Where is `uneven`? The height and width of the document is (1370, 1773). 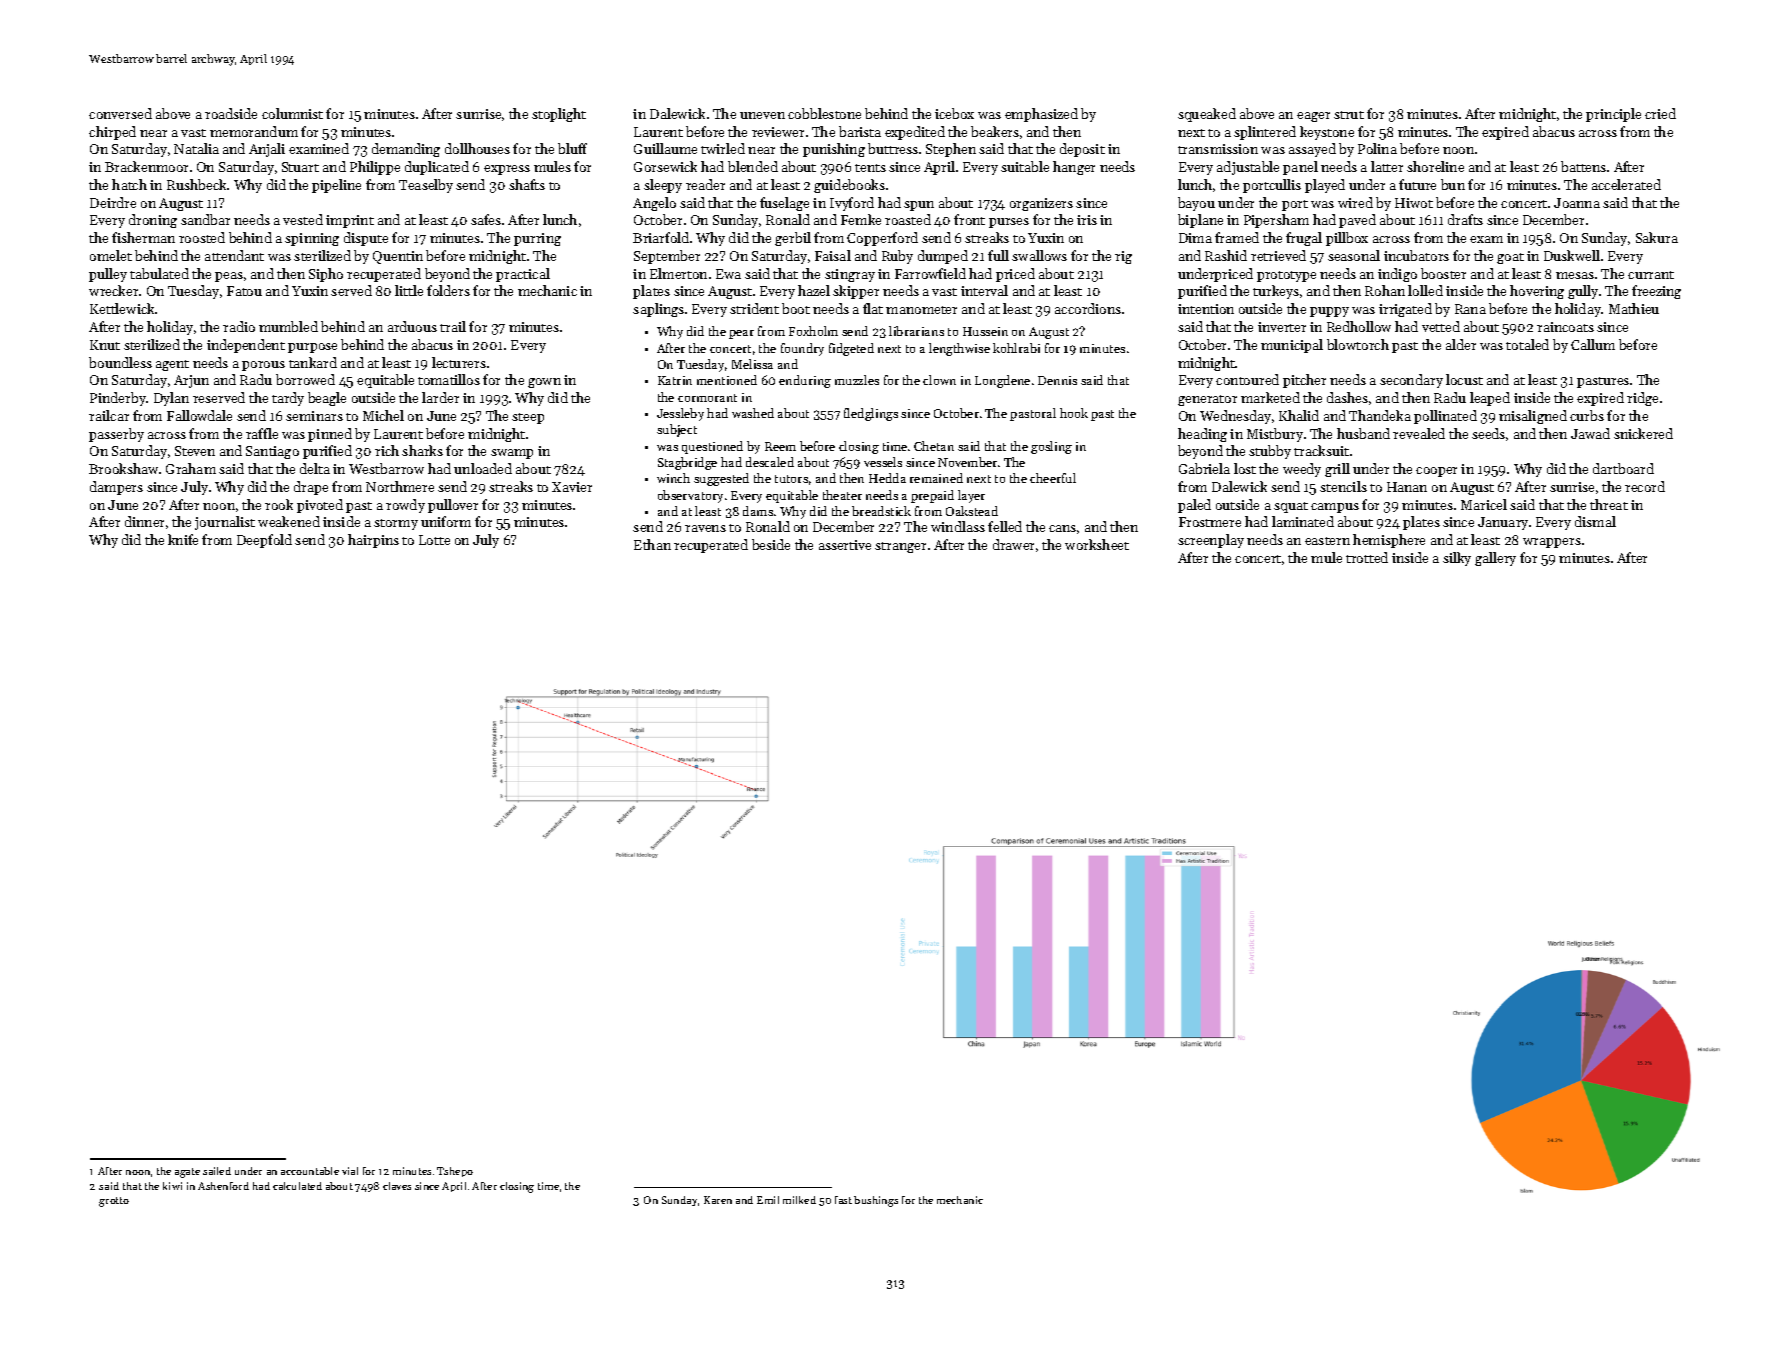
uneven is located at coordinates (762, 115).
